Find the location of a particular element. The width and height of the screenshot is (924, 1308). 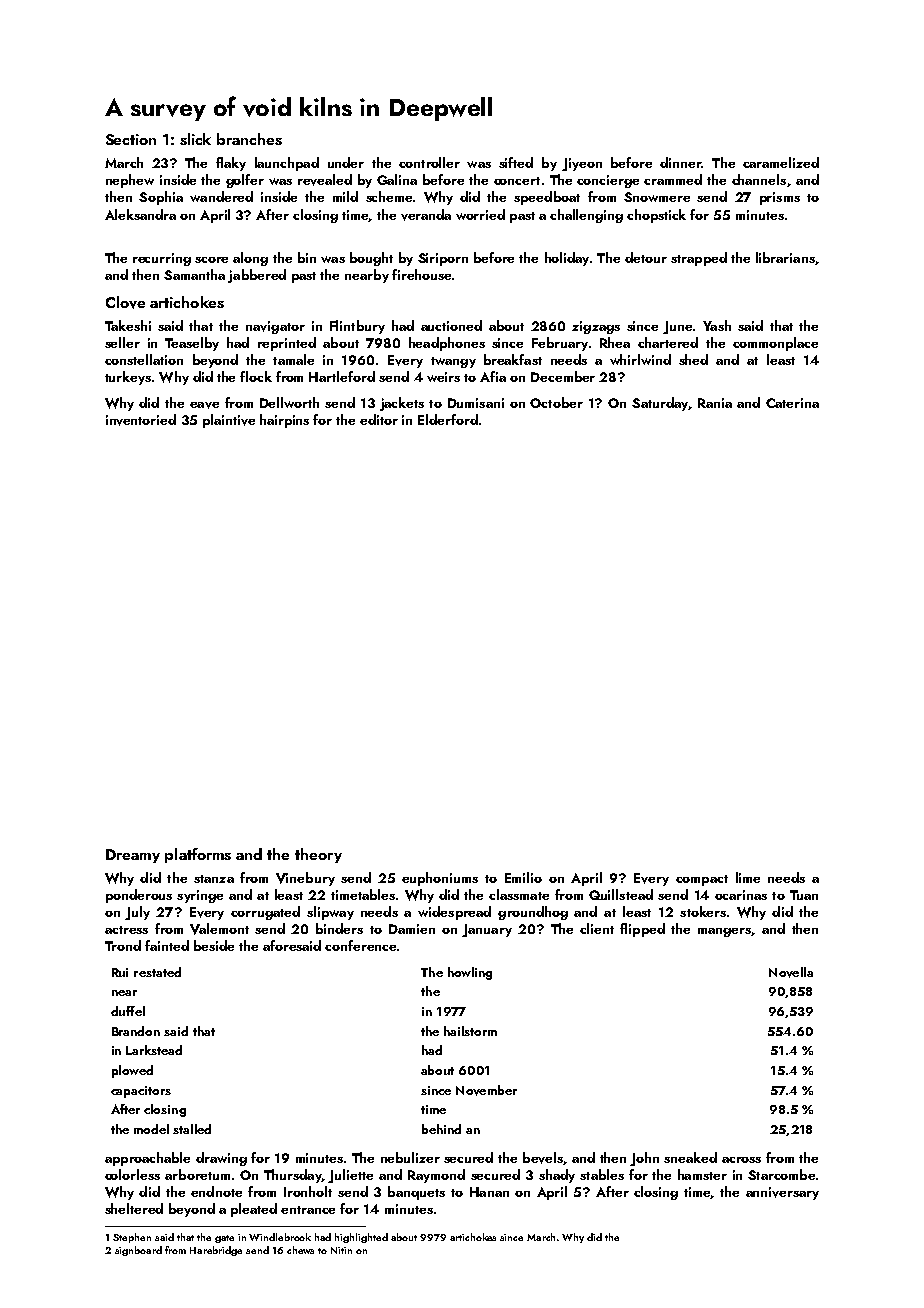

October is located at coordinates (556, 402).
